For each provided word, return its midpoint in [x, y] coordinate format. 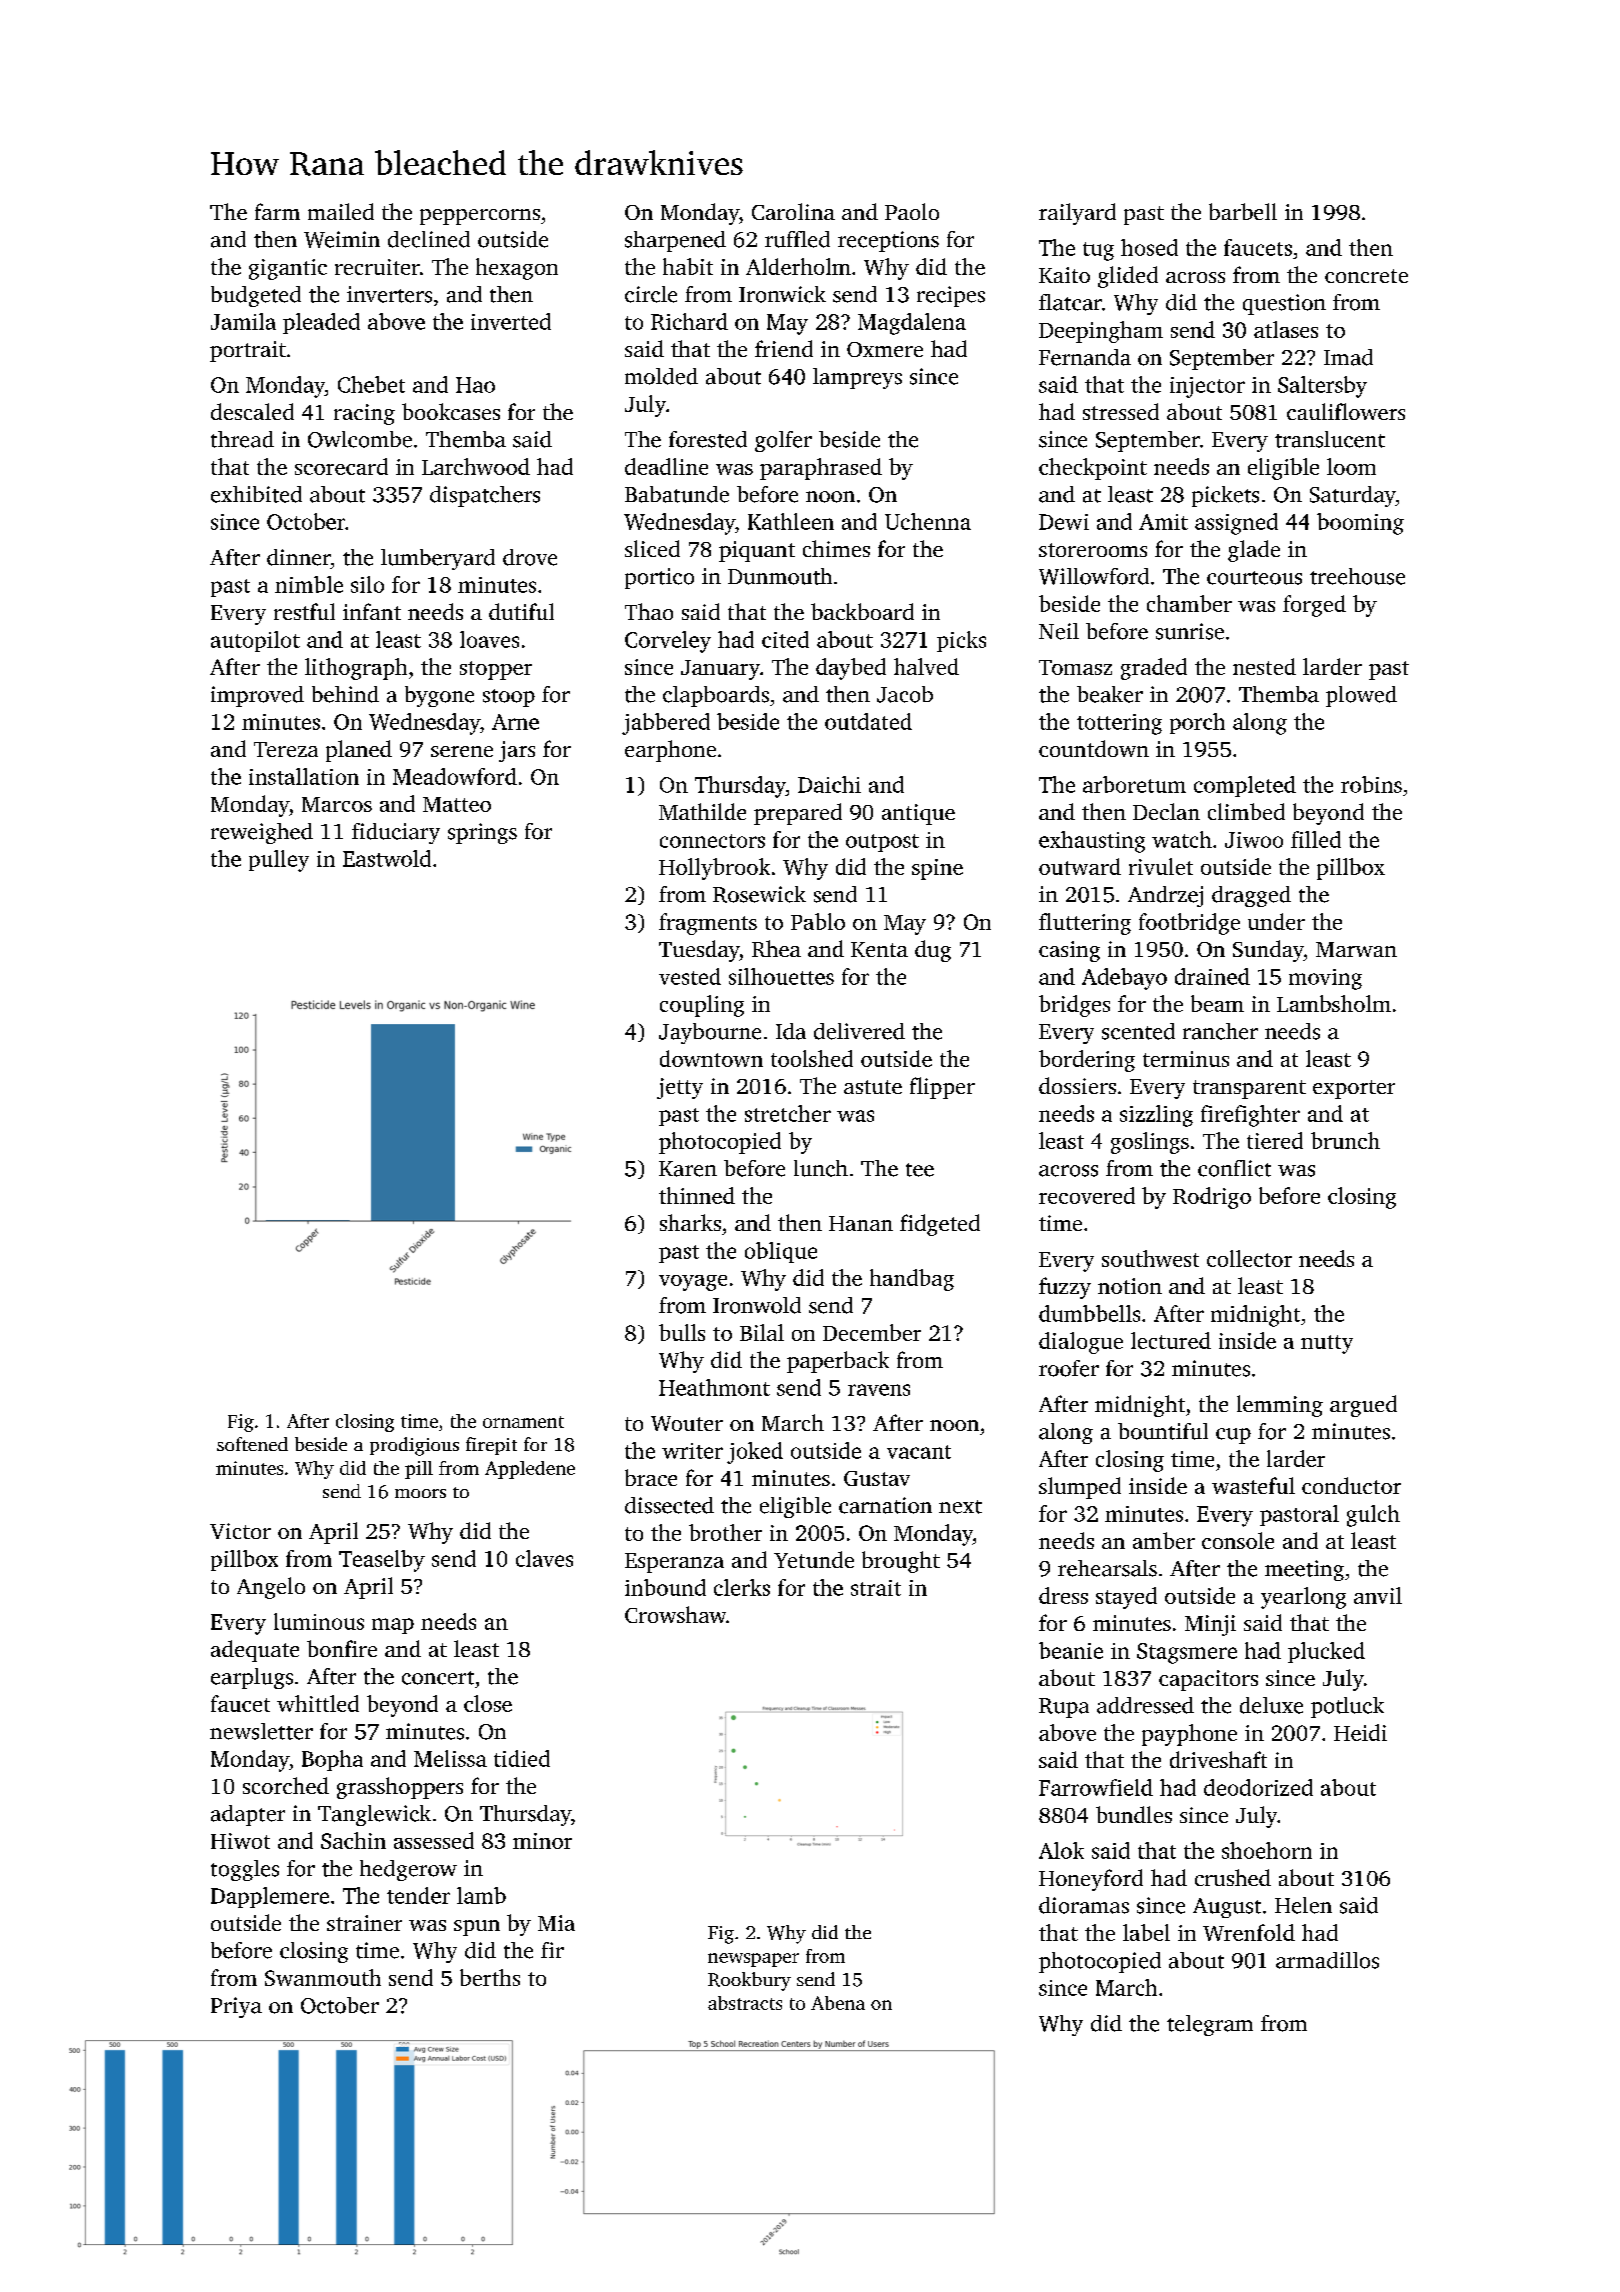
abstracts [745, 2003]
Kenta [879, 949]
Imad [1348, 357]
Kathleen [791, 521]
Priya [236, 2007]
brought [901, 1562]
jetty [680, 1088]
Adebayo [1124, 979]
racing [364, 414]
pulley [279, 861]
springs [482, 833]
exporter [1354, 1089]
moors [420, 1493]
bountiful [1163, 1431]
